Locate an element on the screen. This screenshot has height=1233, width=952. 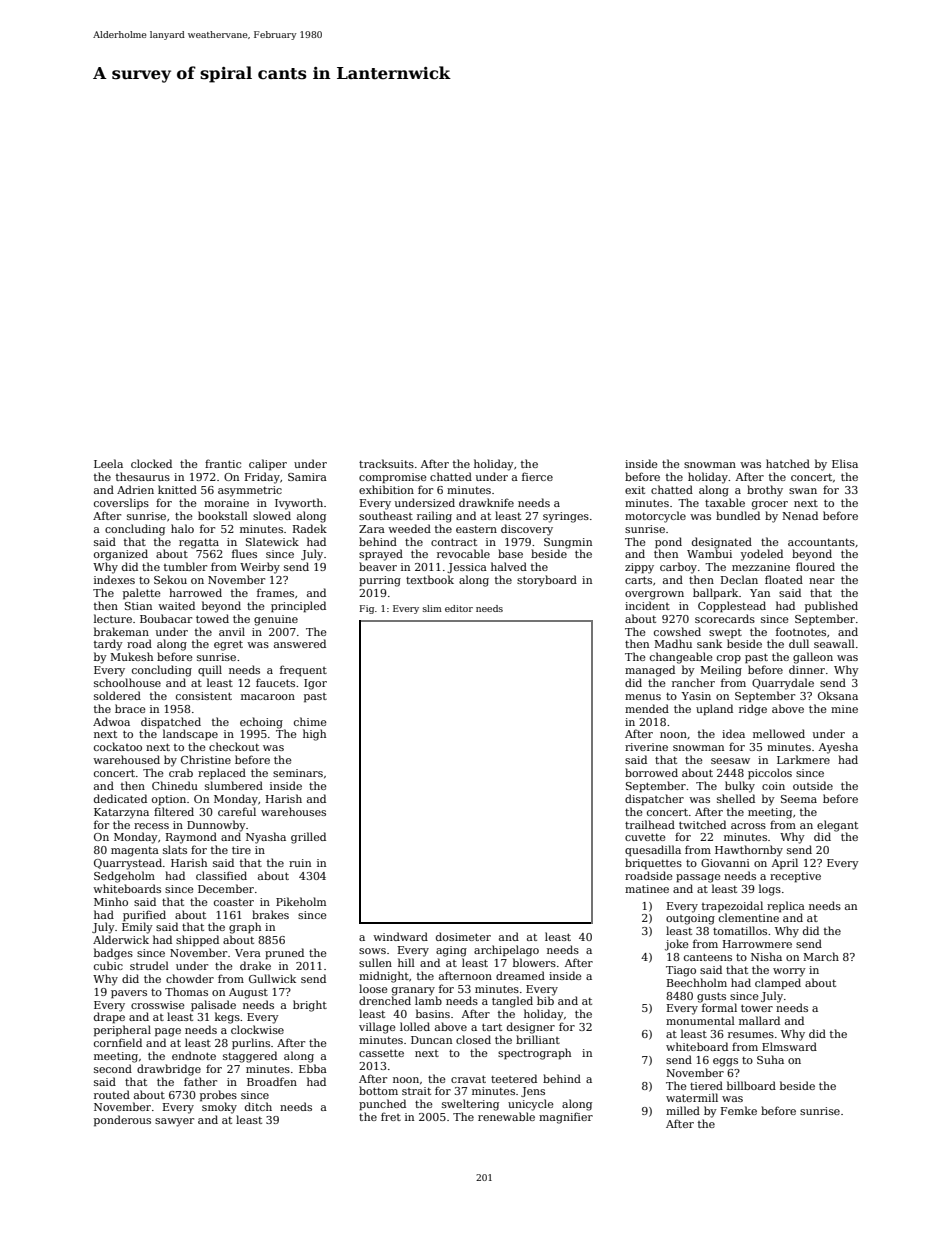
mellowed is located at coordinates (779, 733).
